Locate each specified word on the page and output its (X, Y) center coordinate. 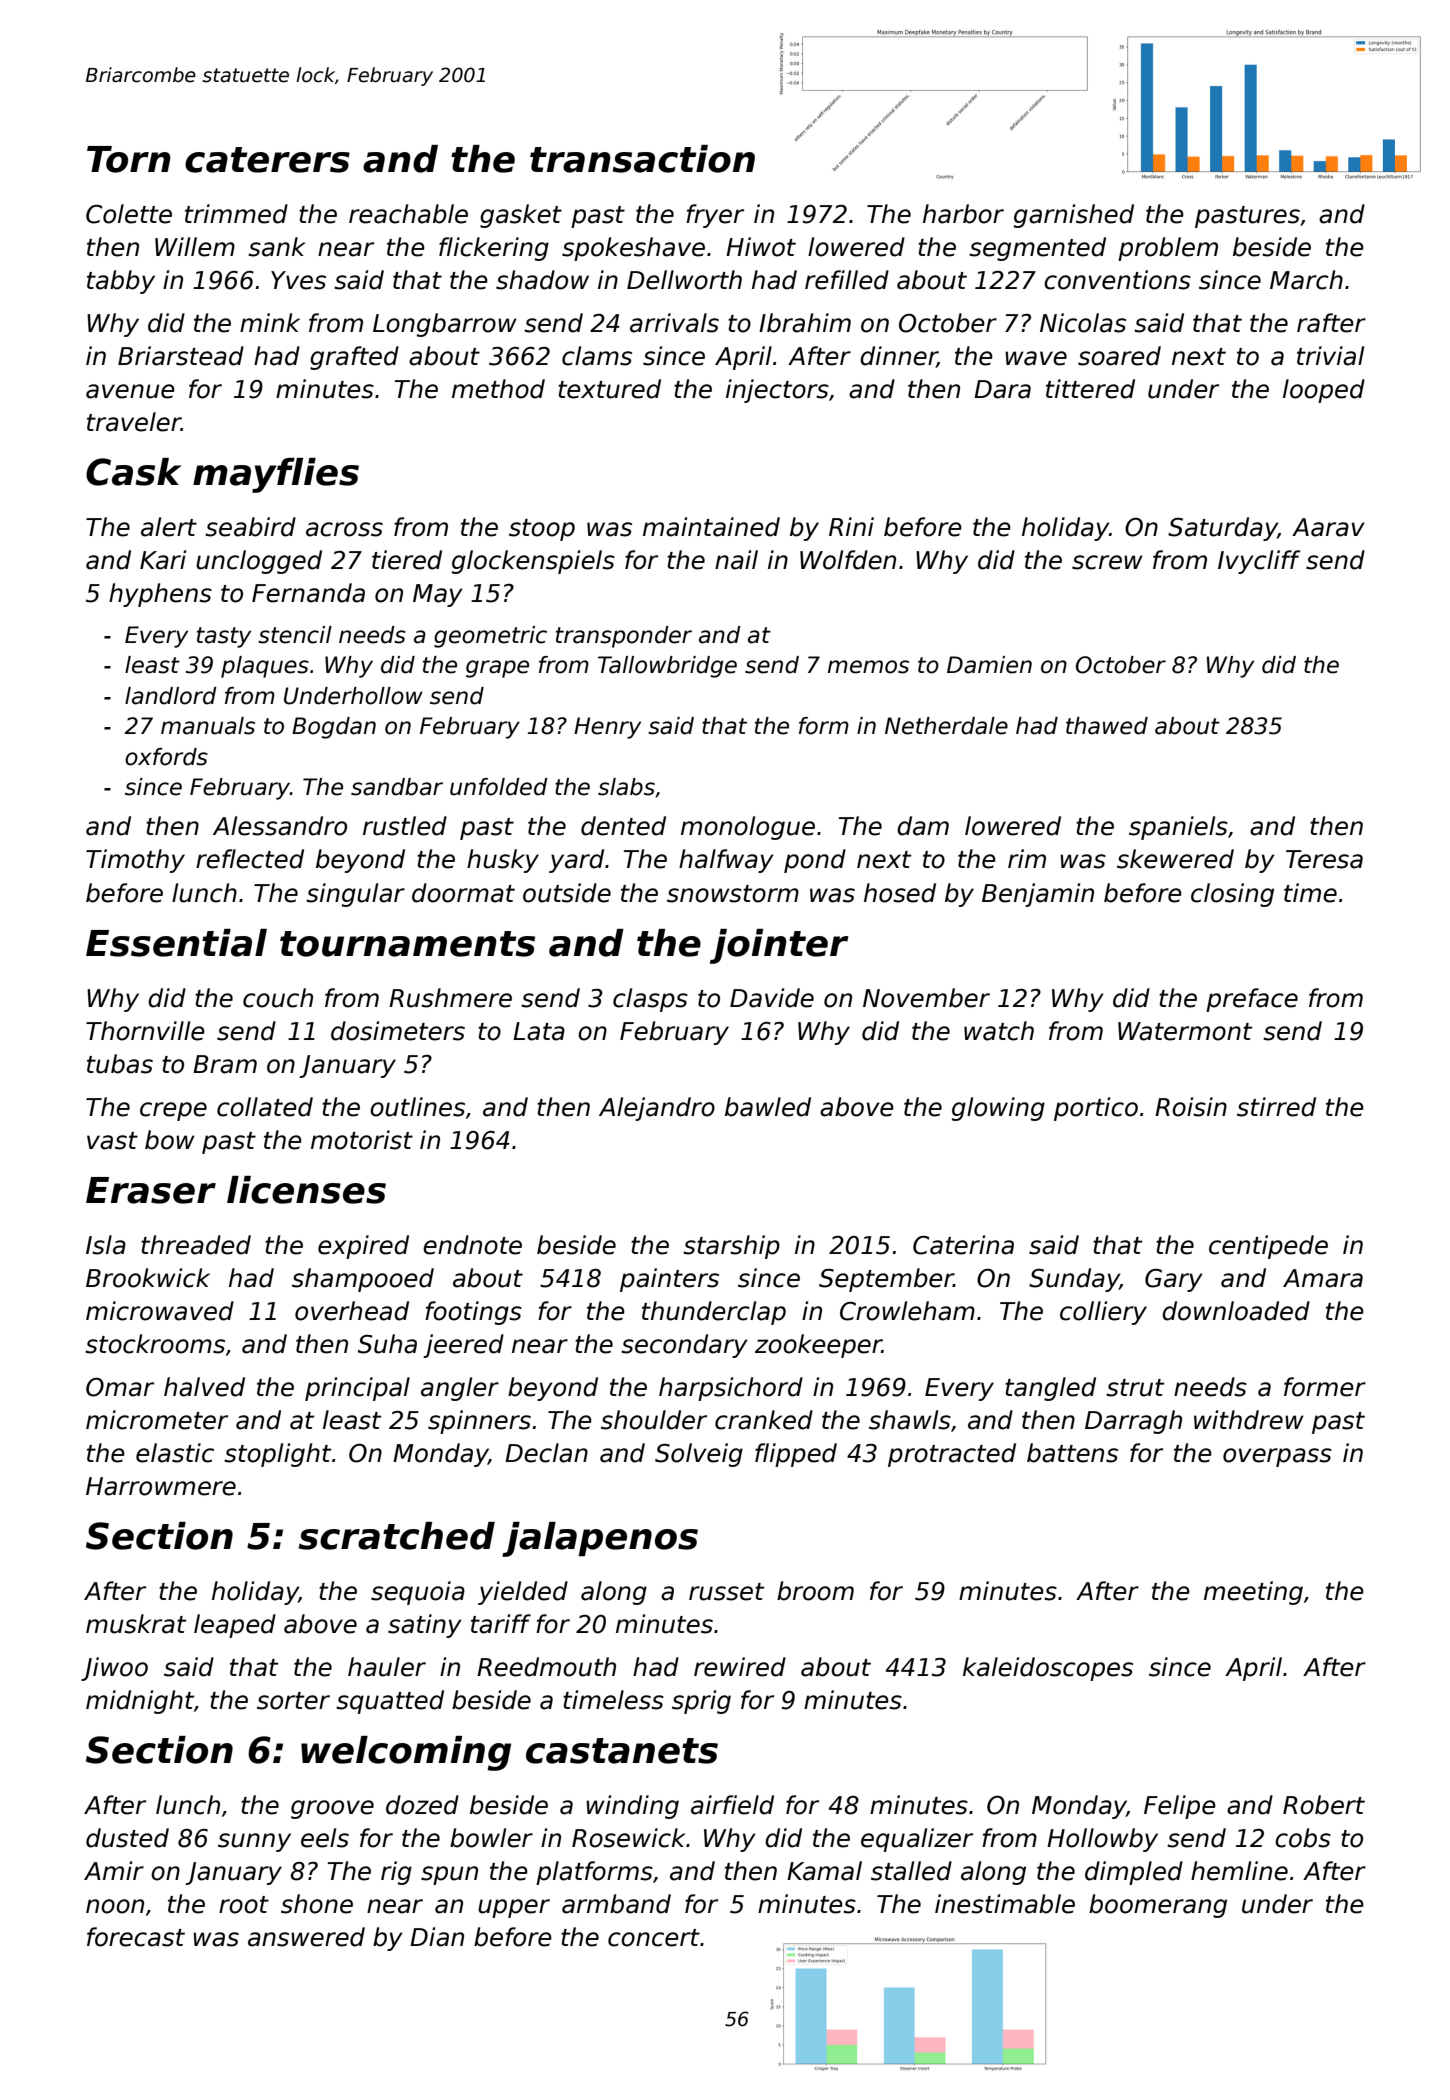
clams (597, 356)
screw (1107, 562)
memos (868, 667)
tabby (121, 282)
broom (815, 1591)
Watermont (1185, 1031)
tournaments (407, 944)
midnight (140, 1702)
